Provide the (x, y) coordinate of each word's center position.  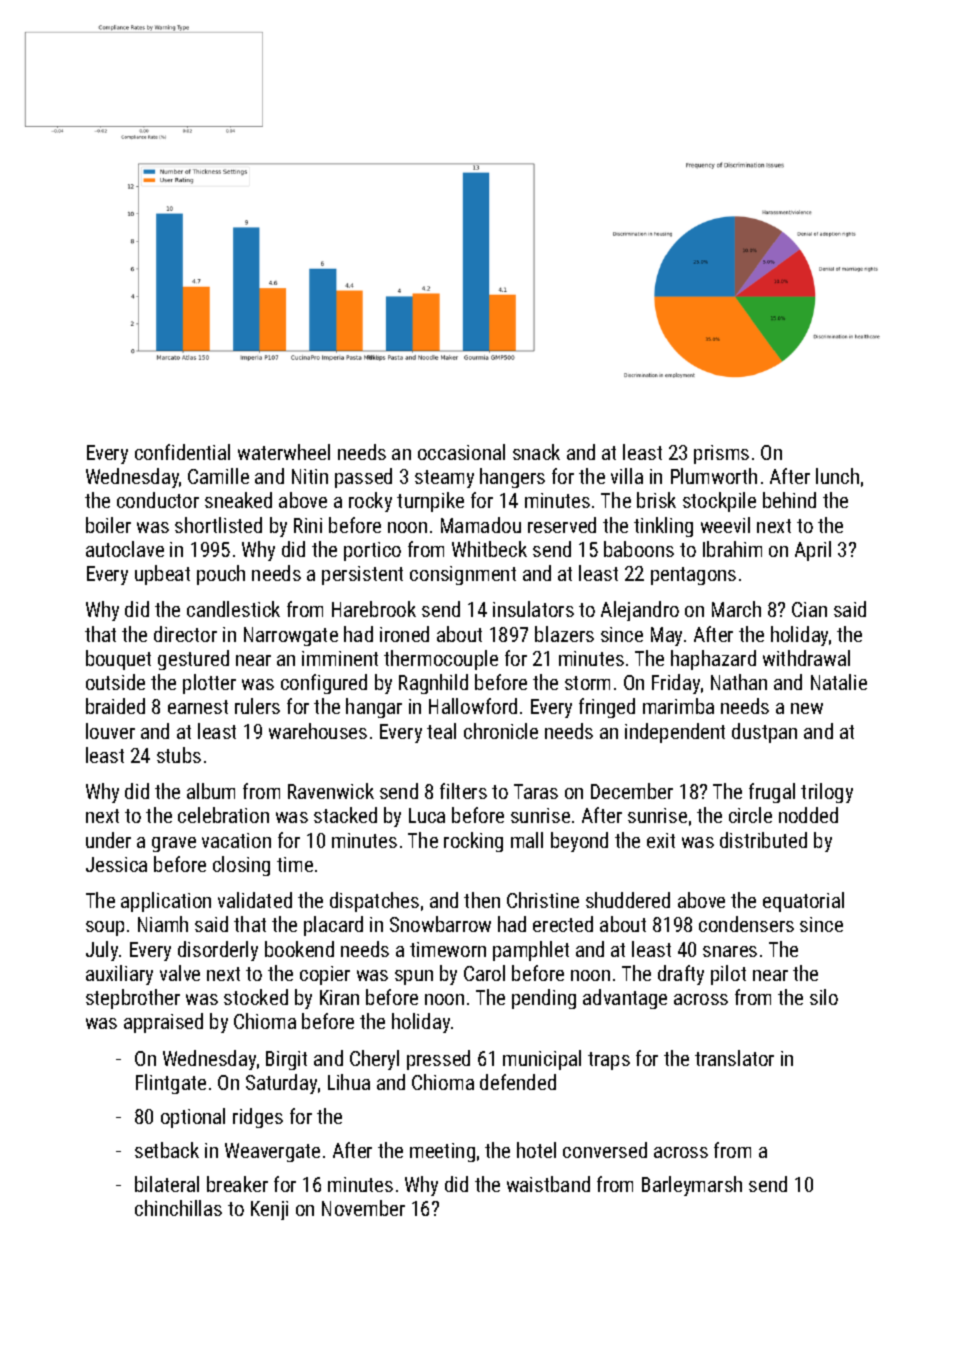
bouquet (118, 660)
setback (167, 1150)
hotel (536, 1150)
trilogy (827, 793)
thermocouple (441, 660)
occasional (461, 452)
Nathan (739, 682)
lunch (837, 476)
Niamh (163, 924)
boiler (108, 525)
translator (734, 1058)
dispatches (374, 902)
